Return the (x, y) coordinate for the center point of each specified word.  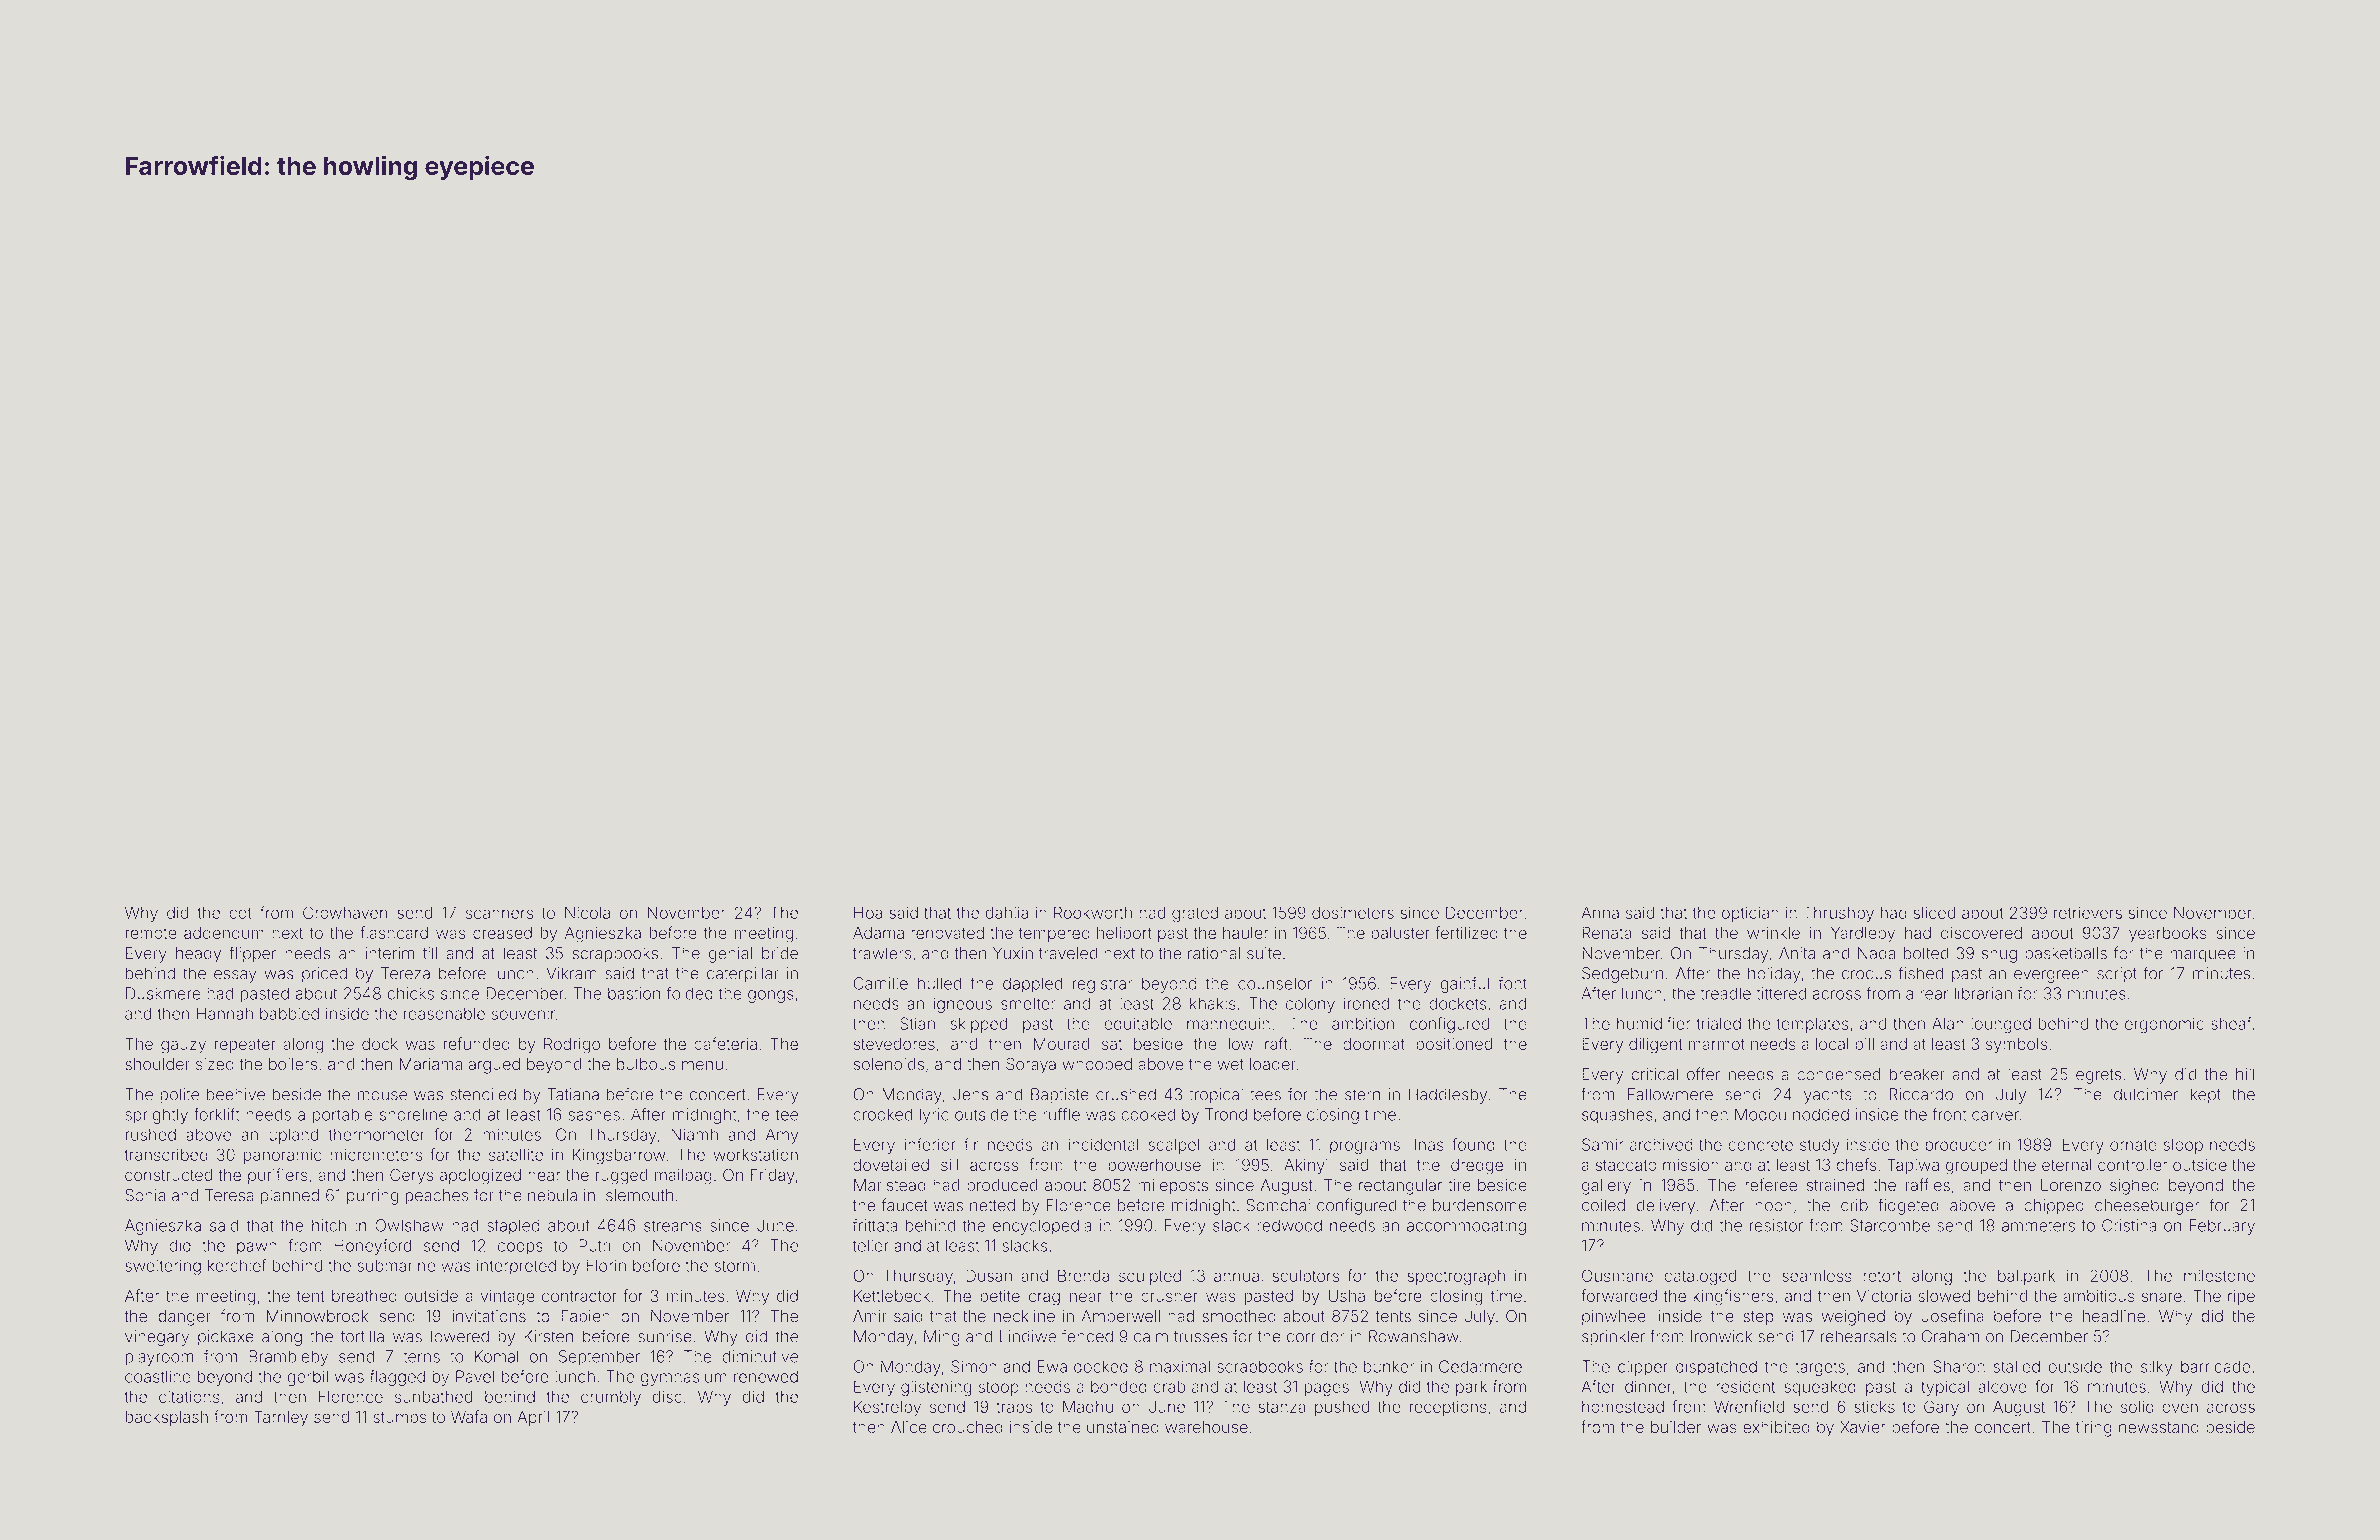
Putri (595, 1245)
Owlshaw (409, 1225)
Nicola (587, 913)
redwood (1289, 1225)
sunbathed (434, 1397)
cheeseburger (2147, 1207)
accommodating (1466, 1227)
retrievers (2088, 912)
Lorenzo (2071, 1185)
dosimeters (1353, 913)
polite (179, 1096)
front (1949, 1114)
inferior (930, 1144)
